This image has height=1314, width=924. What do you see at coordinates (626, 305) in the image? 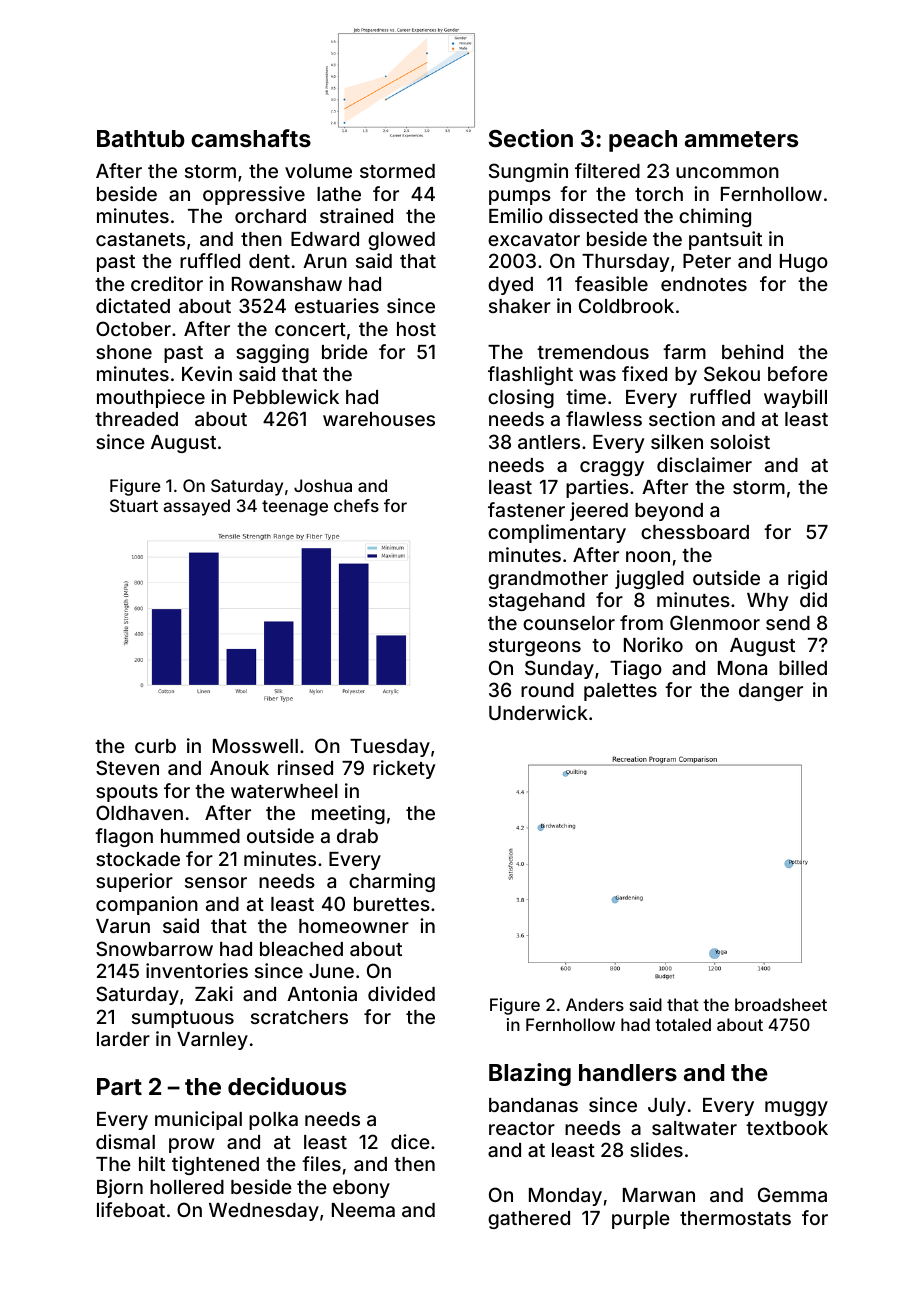
I see `Coldbrook` at bounding box center [626, 305].
